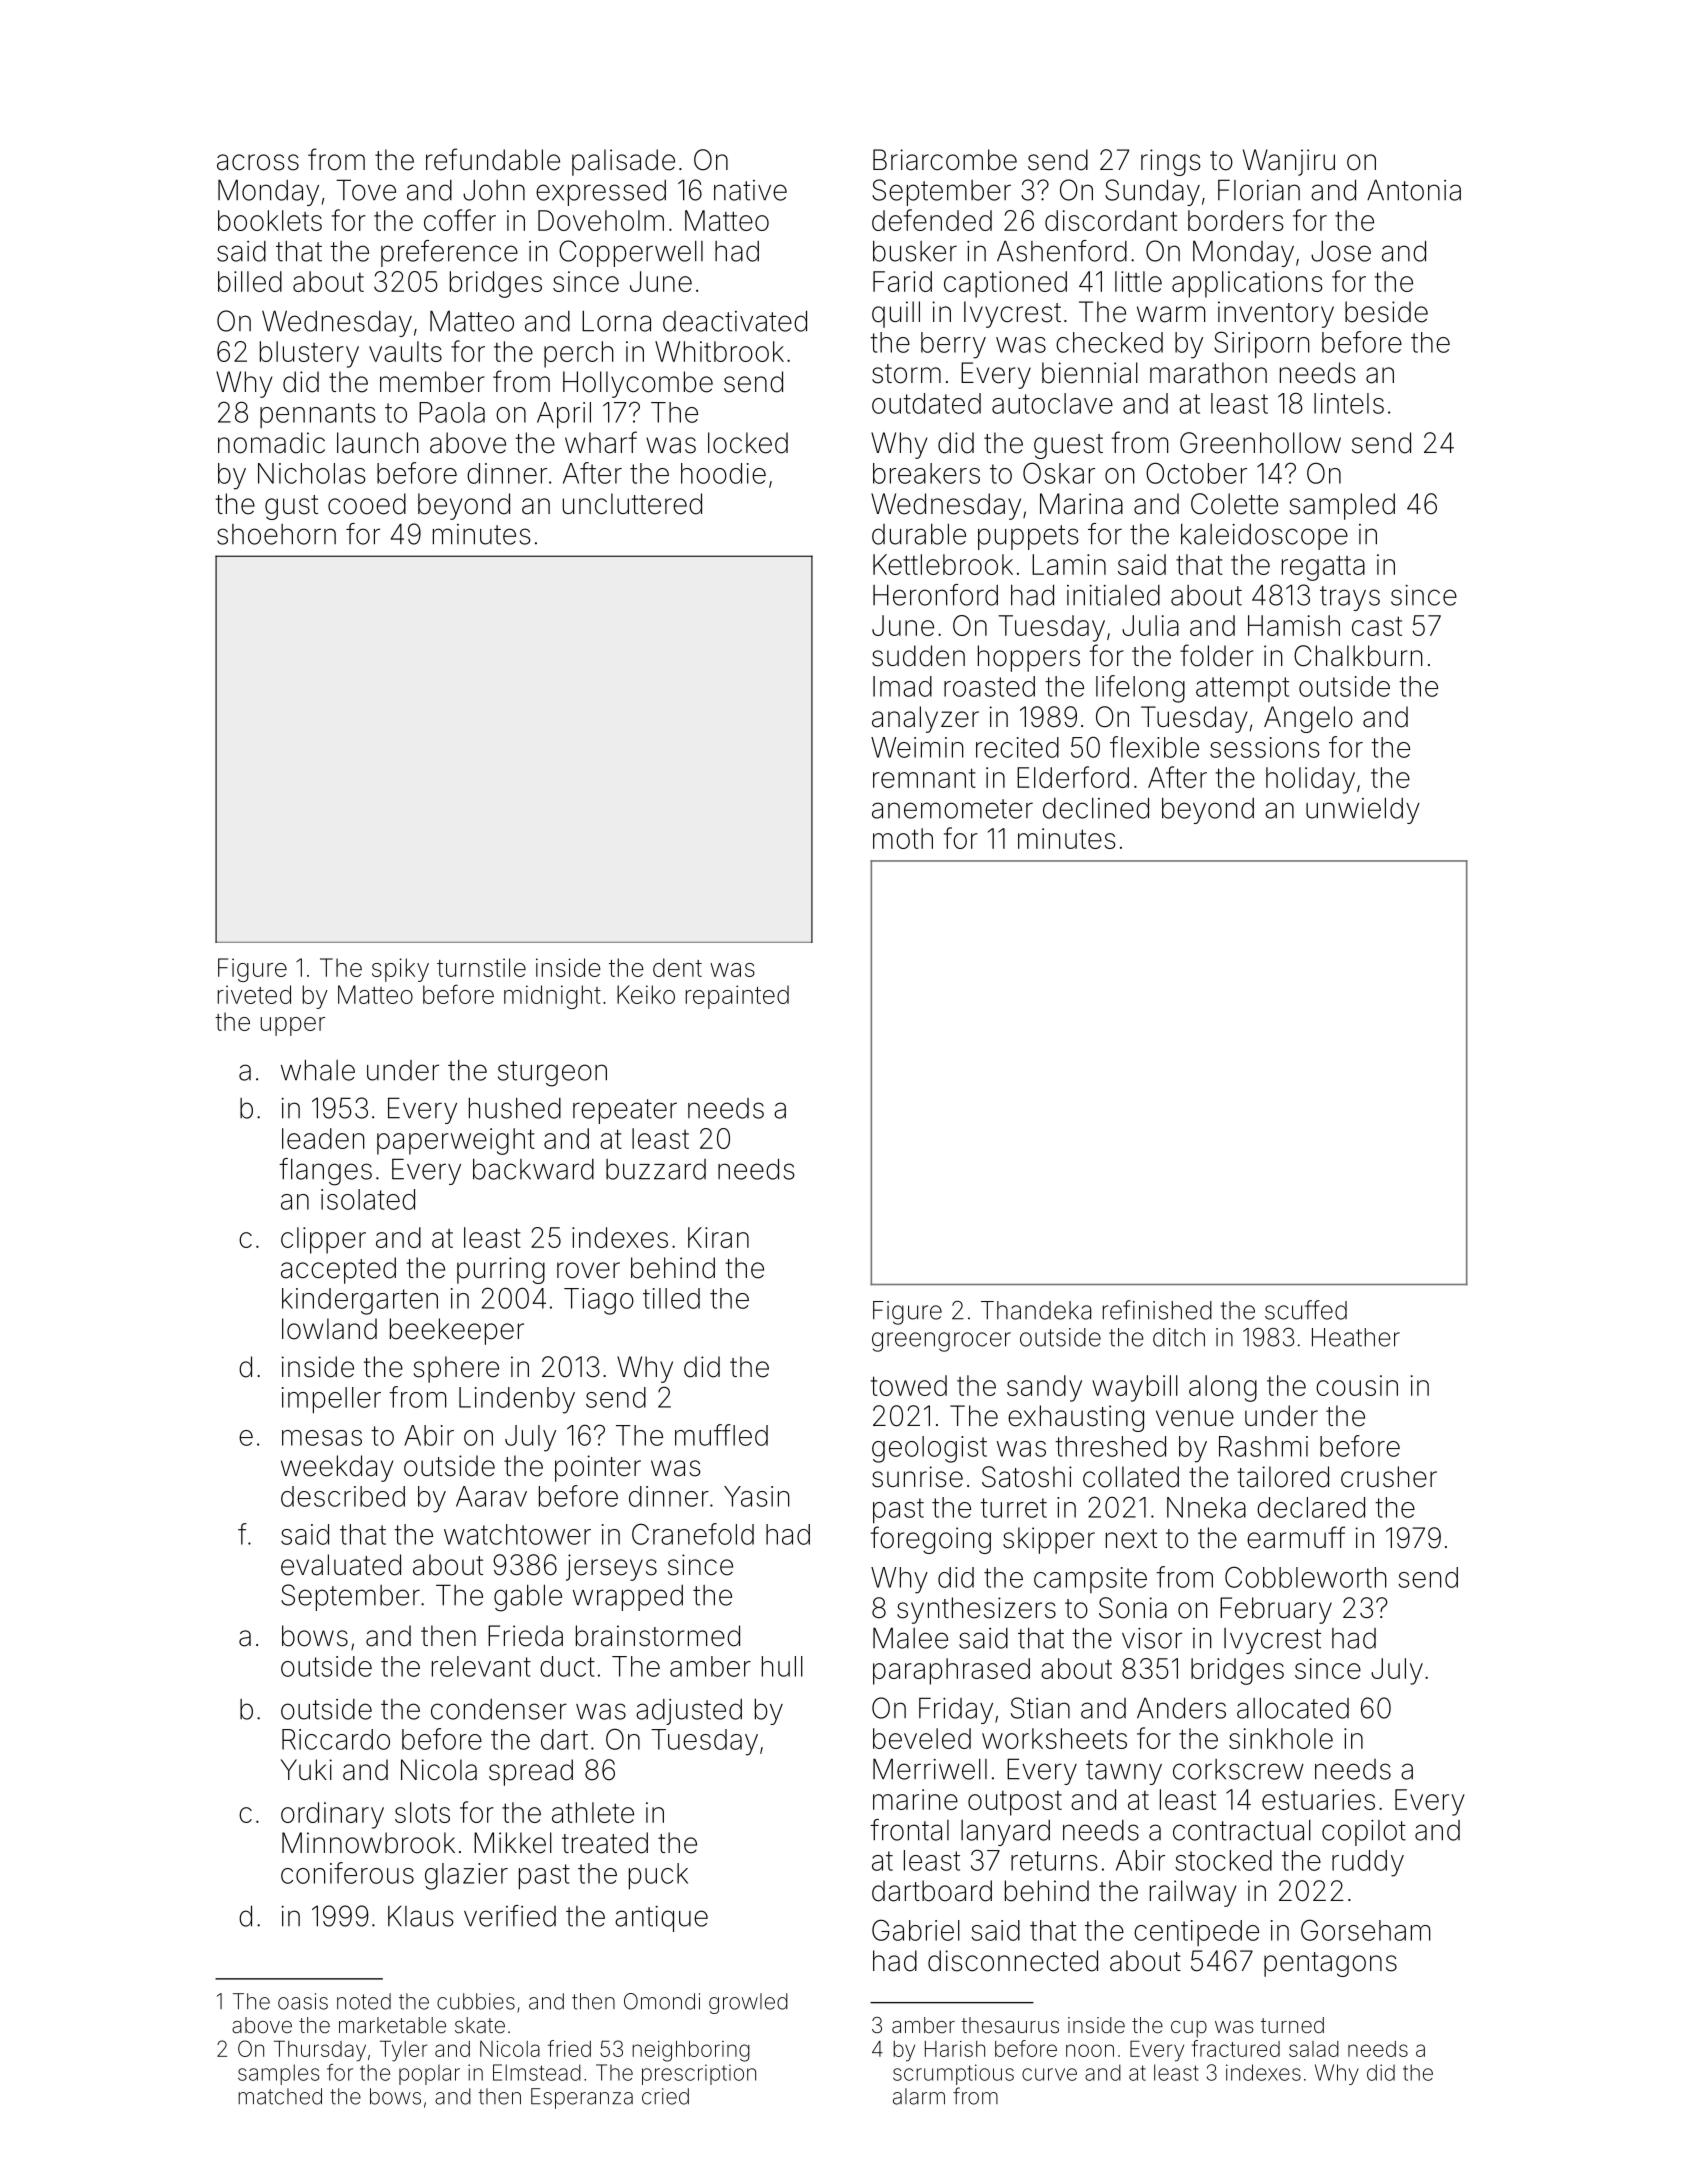 The width and height of the screenshot is (1683, 2178). I want to click on unwieldy, so click(1363, 810).
